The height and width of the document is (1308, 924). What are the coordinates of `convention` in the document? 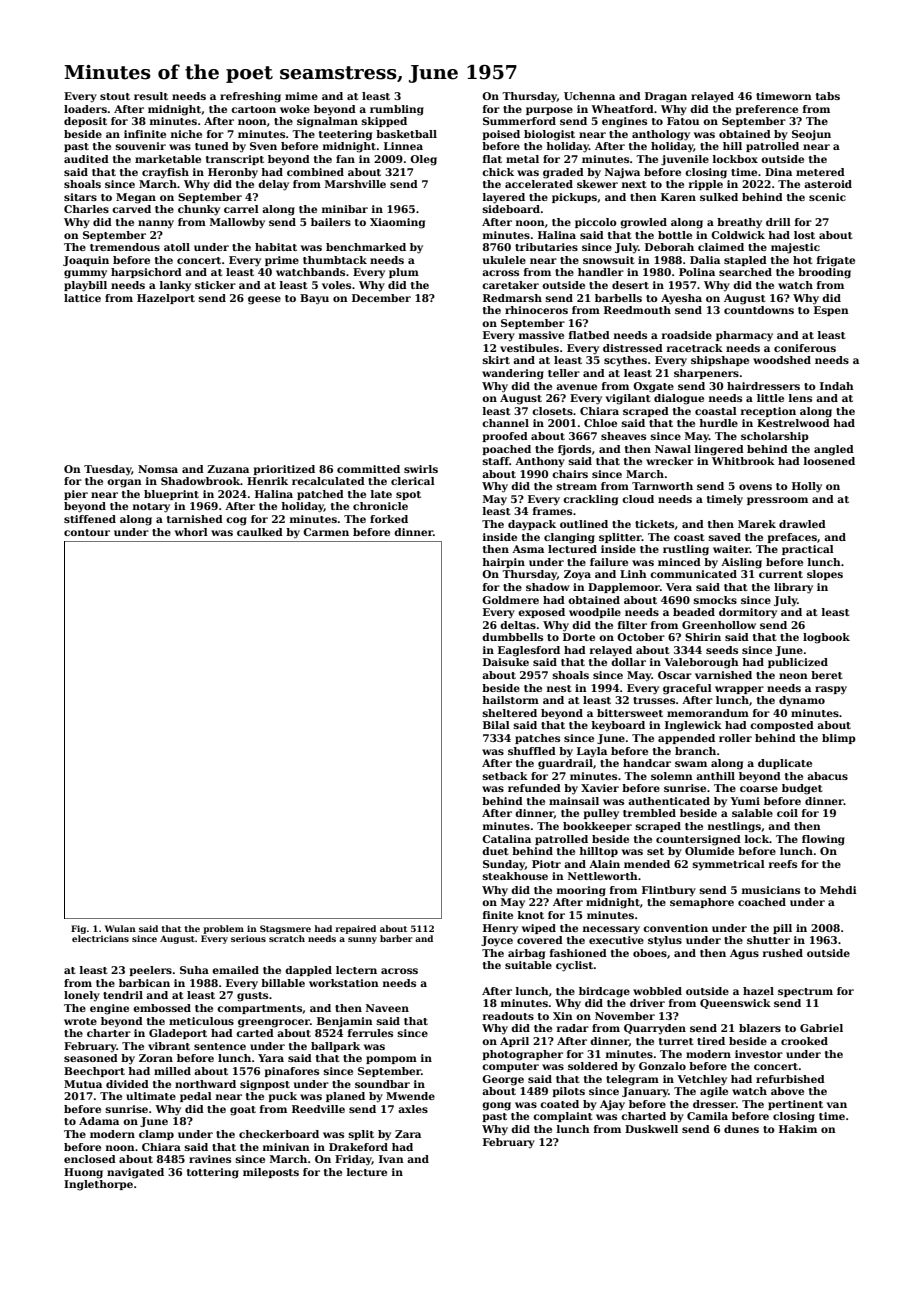 It's located at (675, 928).
